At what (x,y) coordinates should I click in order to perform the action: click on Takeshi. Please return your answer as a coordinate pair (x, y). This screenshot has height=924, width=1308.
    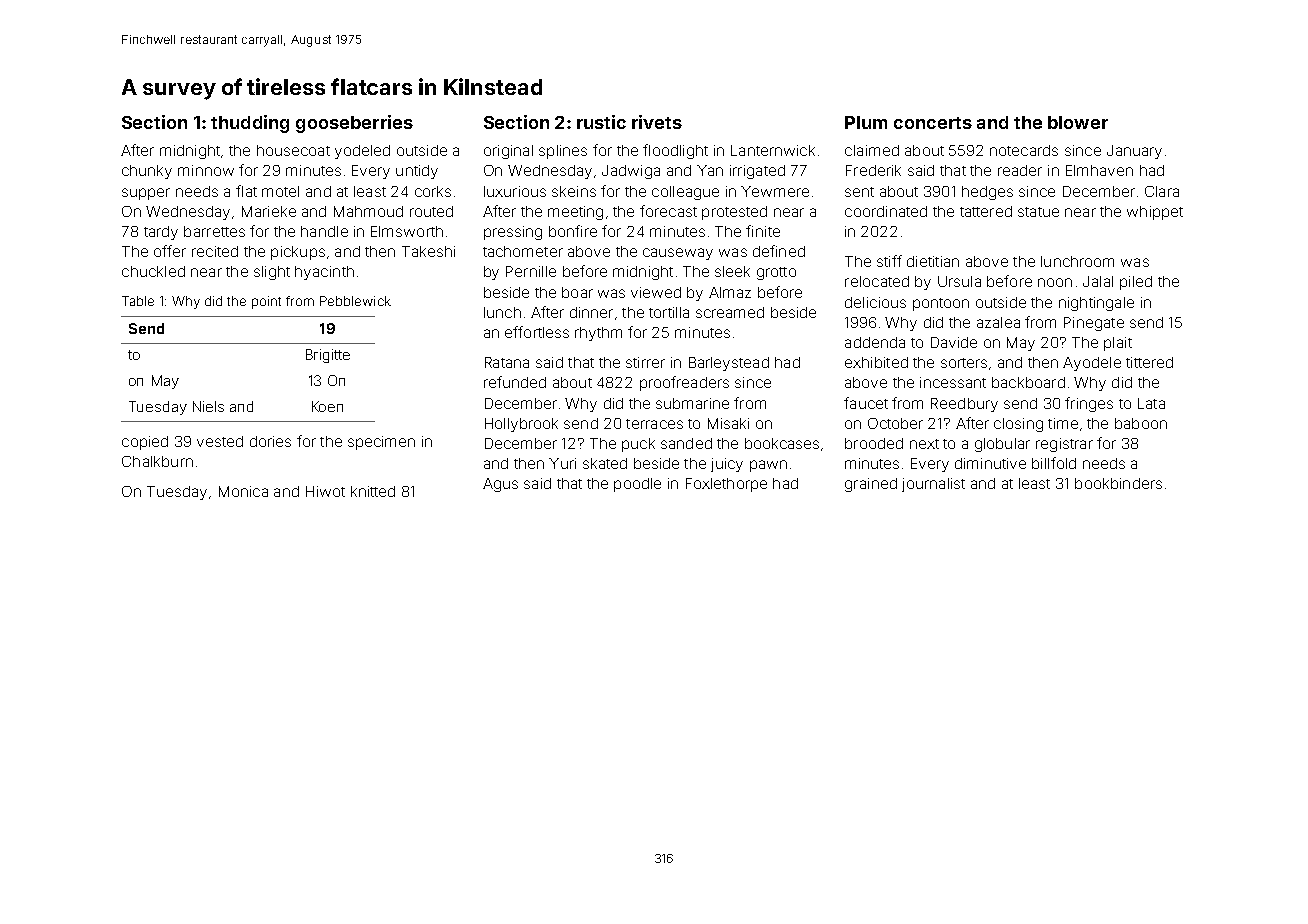
    Looking at the image, I should click on (428, 251).
